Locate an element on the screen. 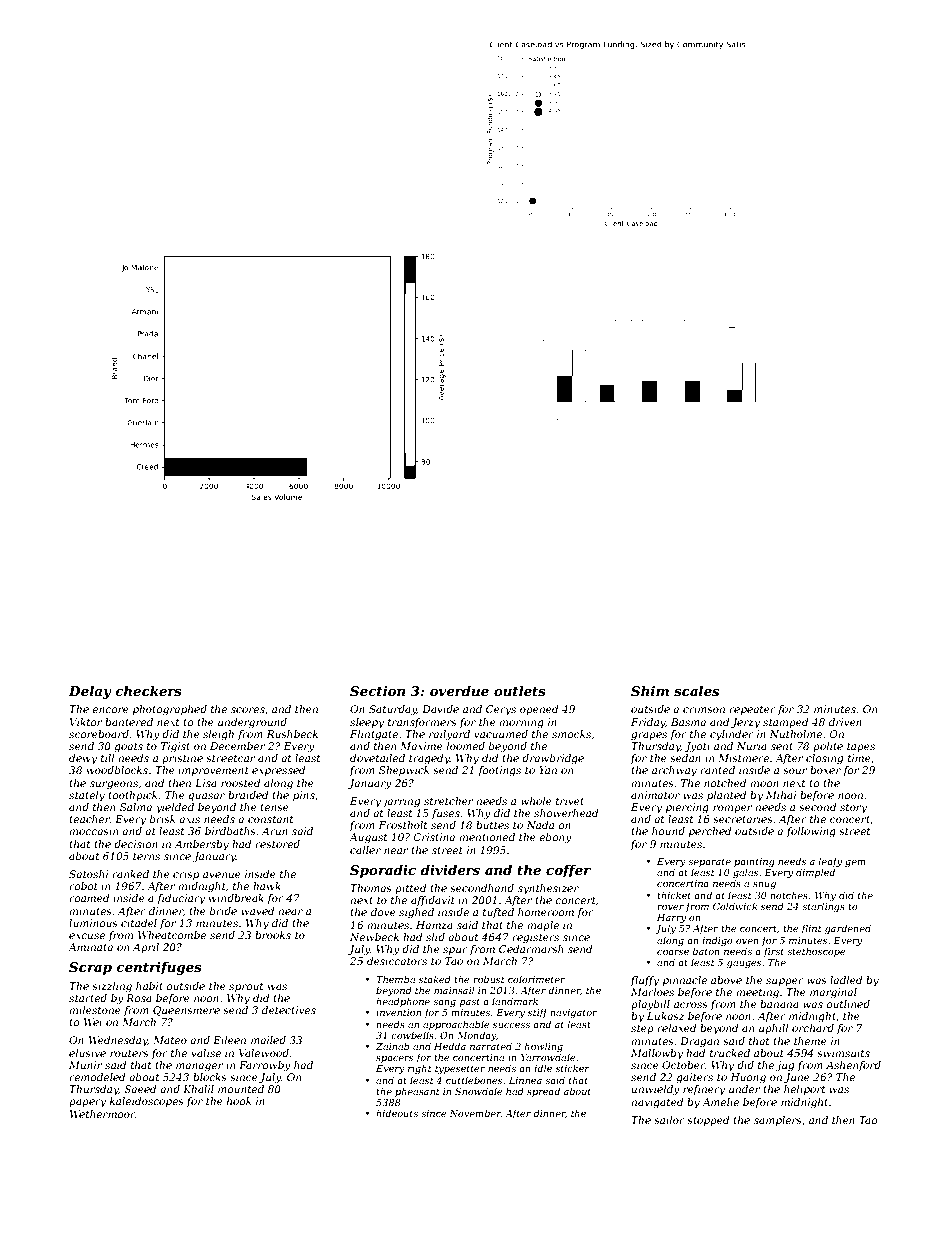  Shim is located at coordinates (650, 691).
